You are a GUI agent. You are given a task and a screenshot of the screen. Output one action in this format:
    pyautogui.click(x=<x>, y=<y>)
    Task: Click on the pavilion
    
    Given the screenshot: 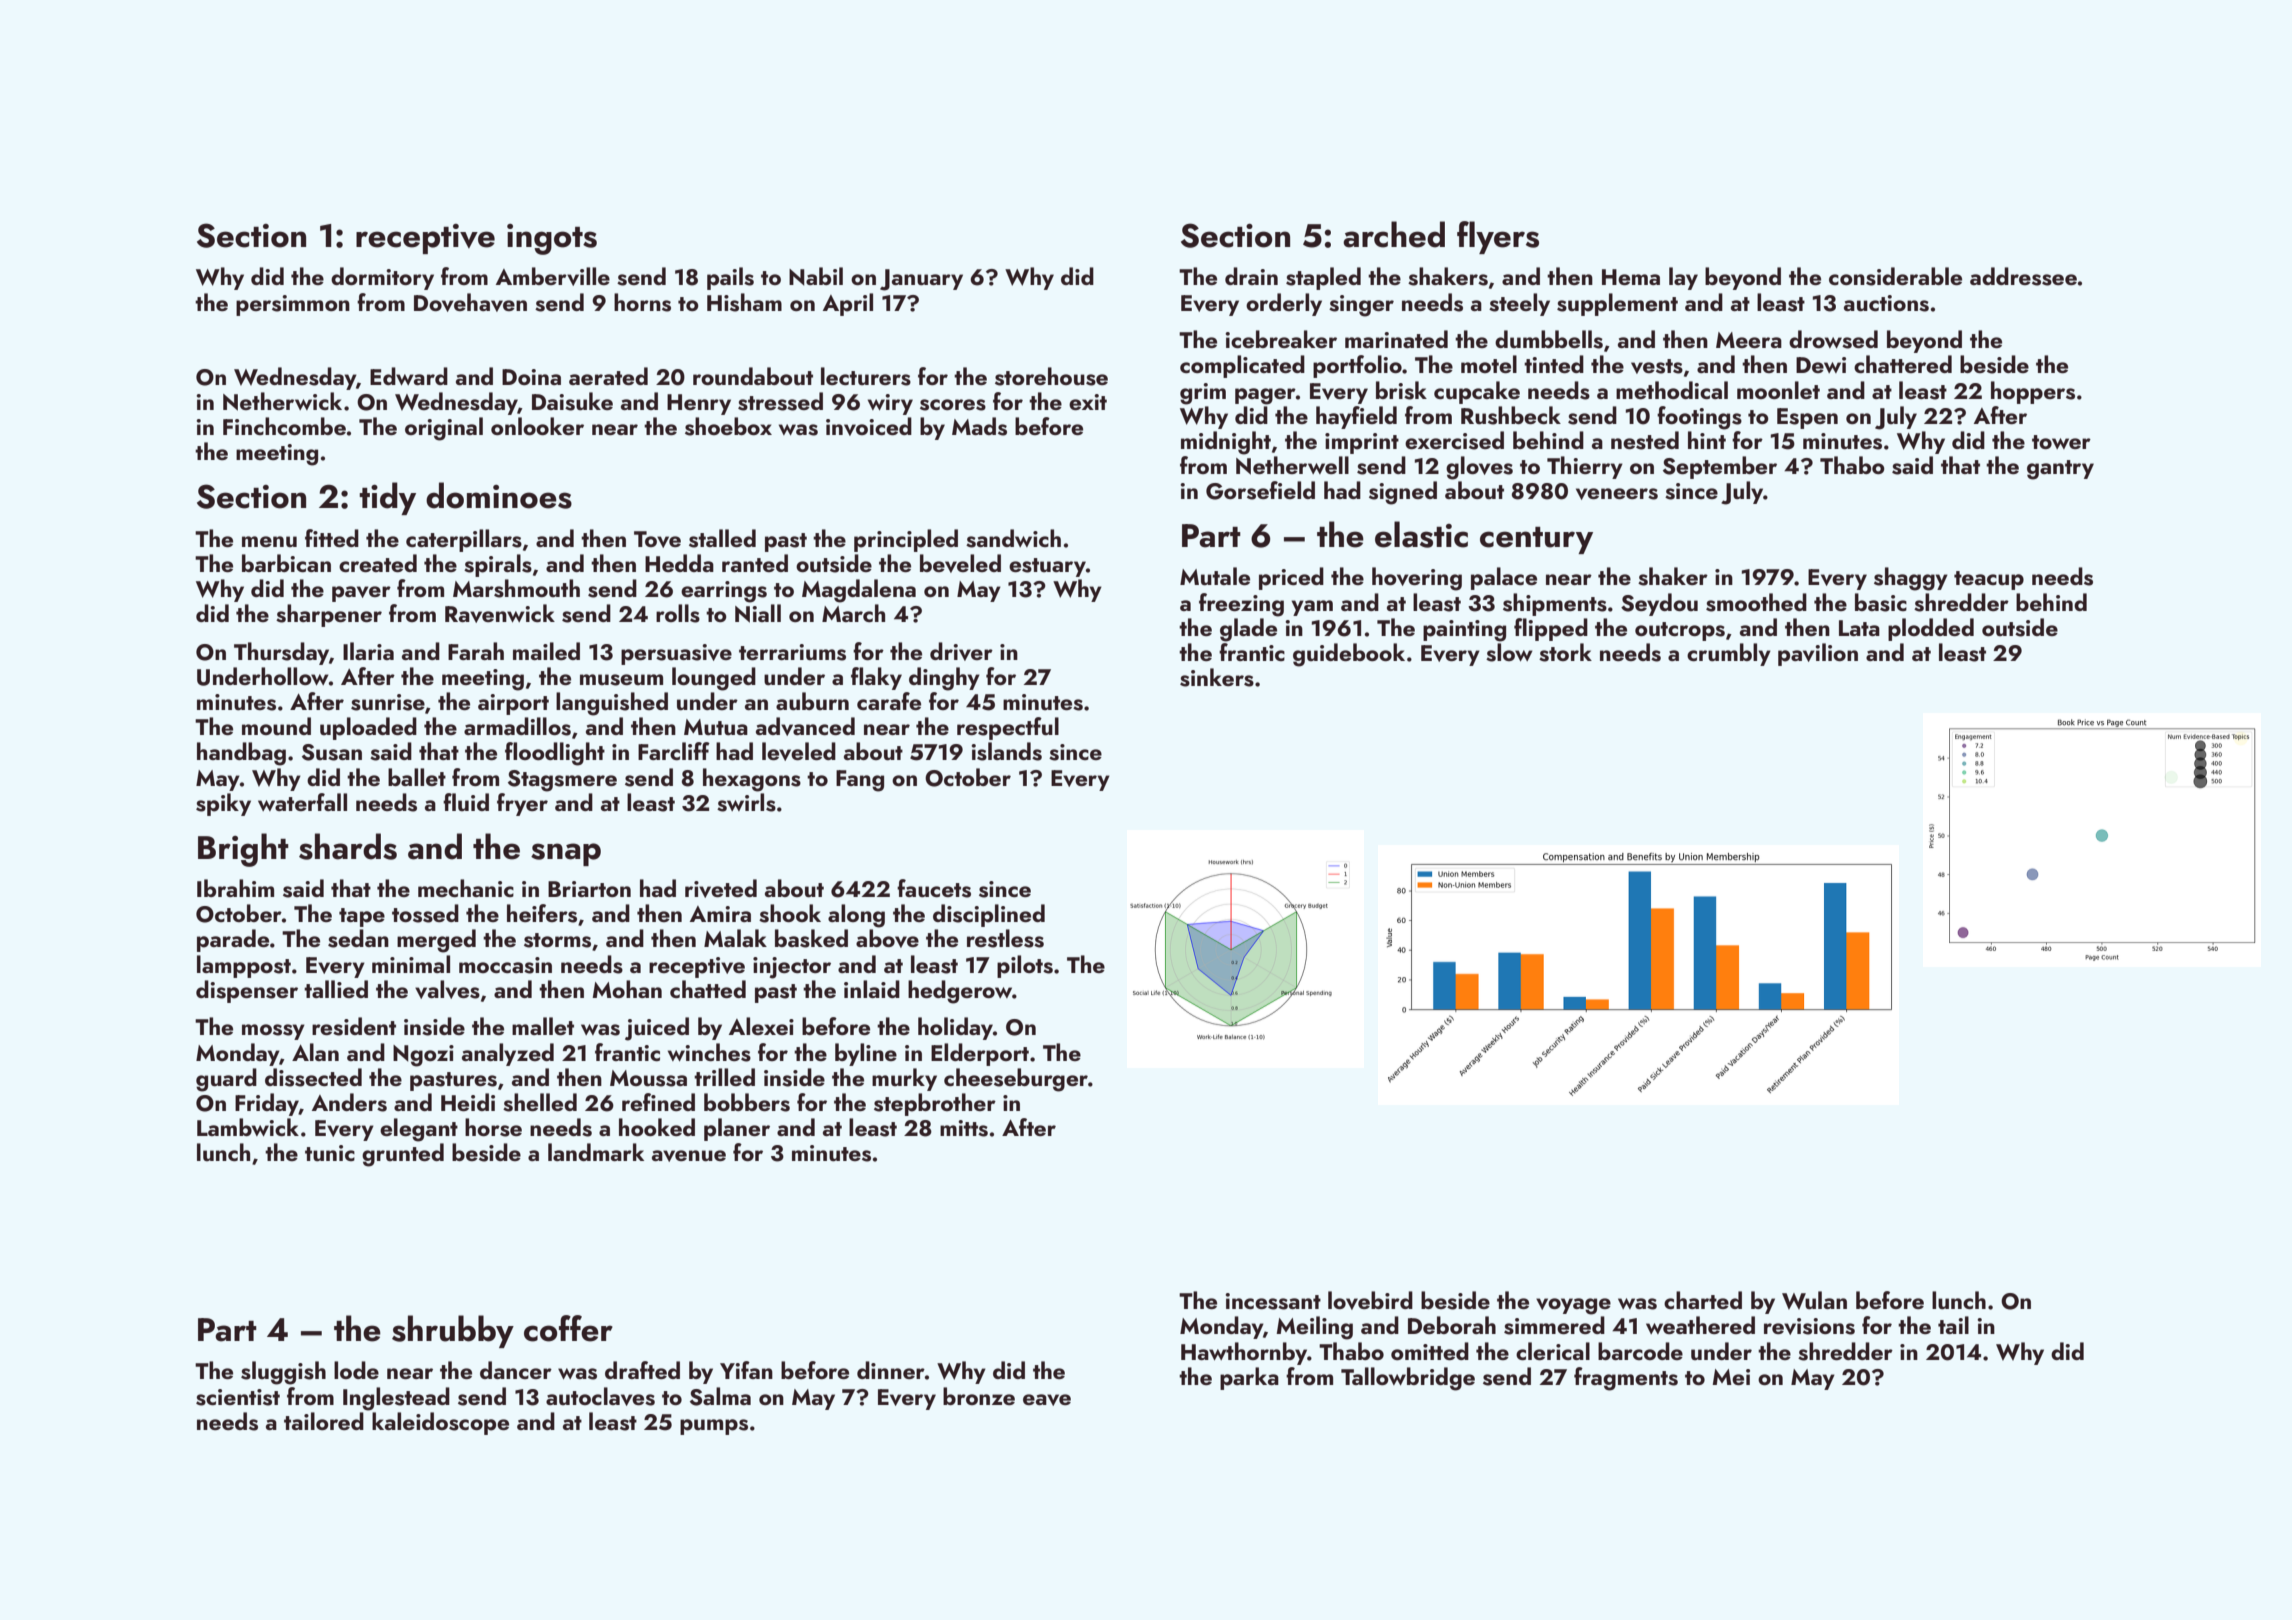 What is the action you would take?
    pyautogui.click(x=1818, y=654)
